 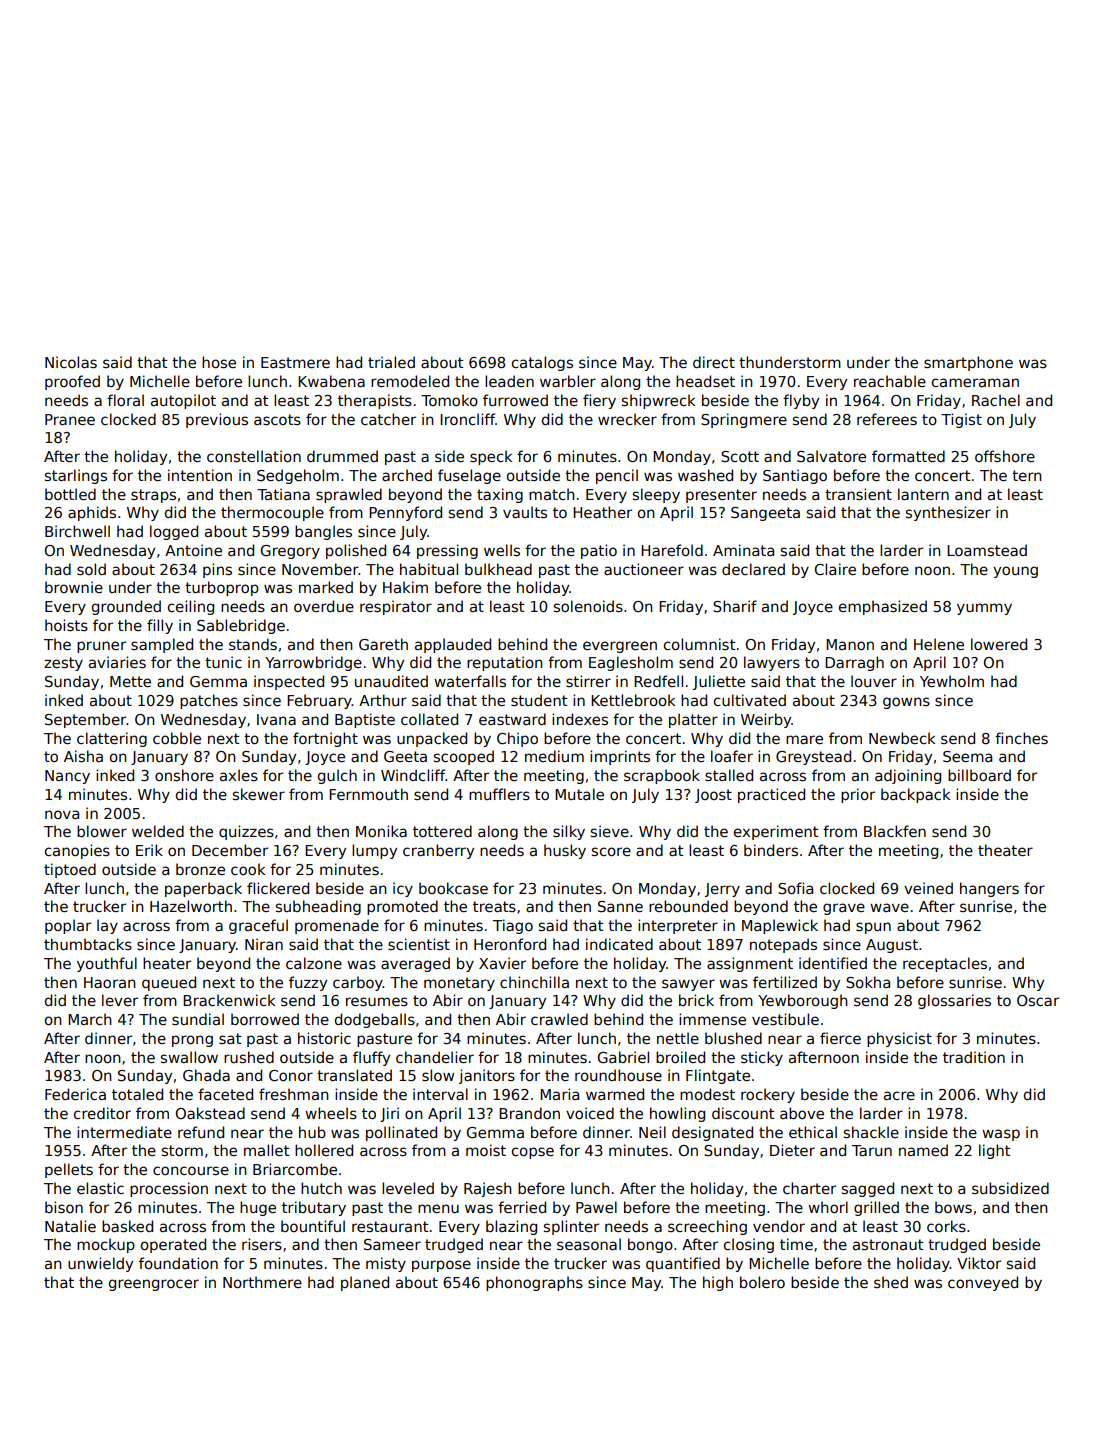 What do you see at coordinates (705, 381) in the screenshot?
I see `headset` at bounding box center [705, 381].
